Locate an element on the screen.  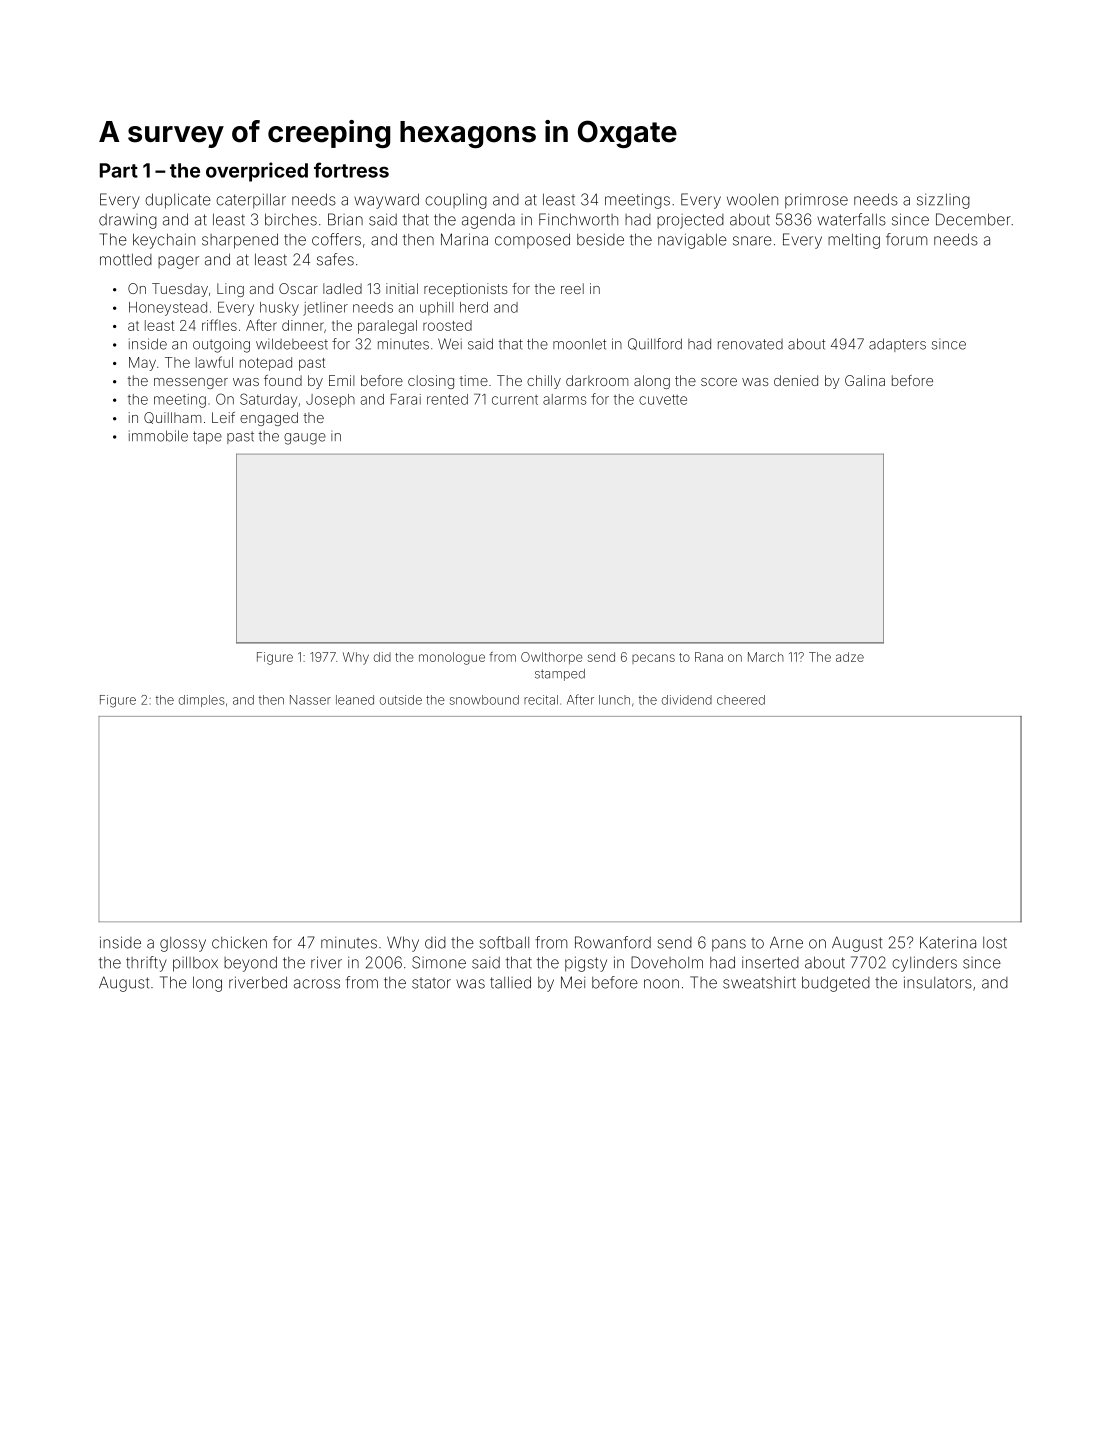
herd is located at coordinates (474, 307).
